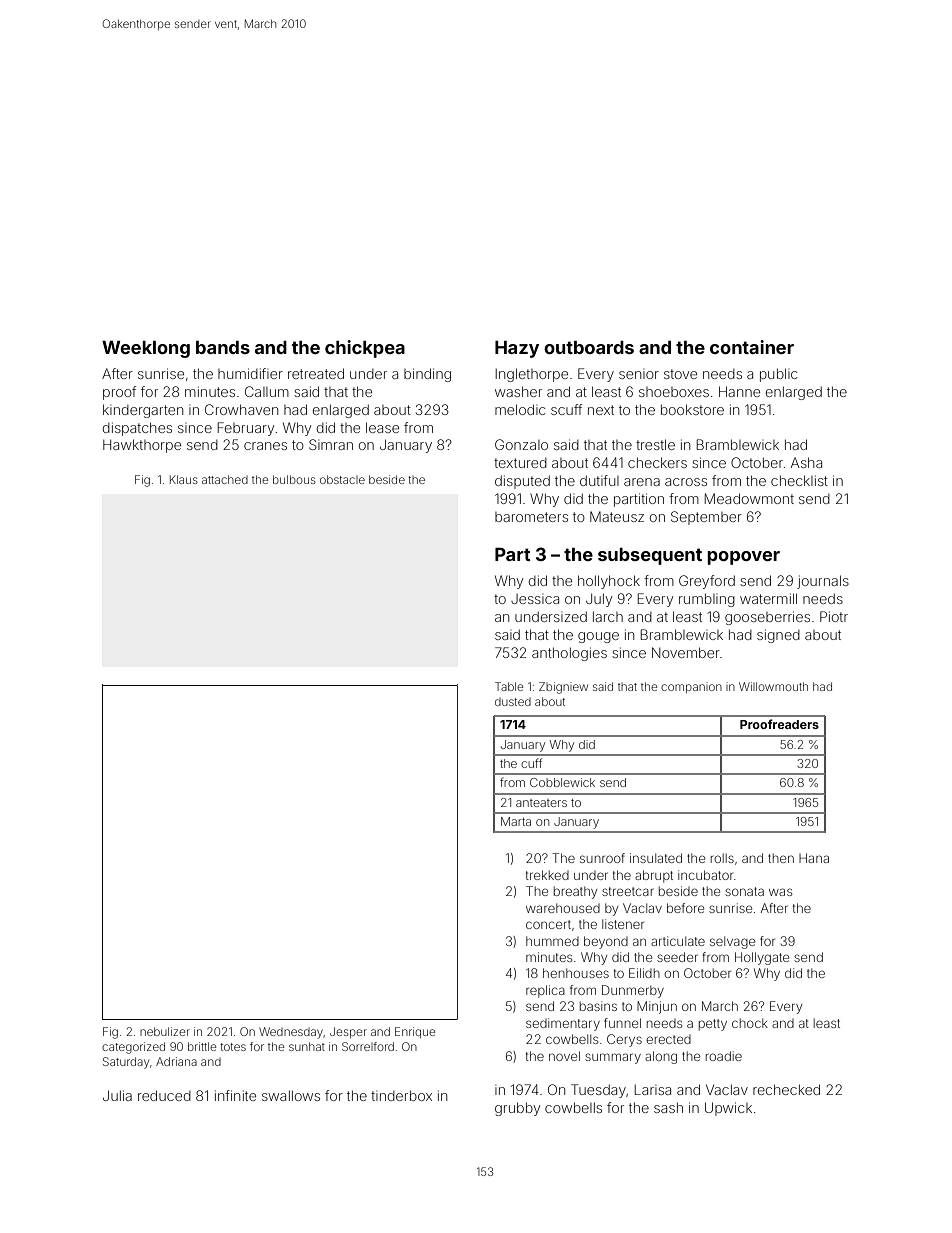 Image resolution: width=952 pixels, height=1233 pixels. I want to click on Klaus, so click(184, 479).
